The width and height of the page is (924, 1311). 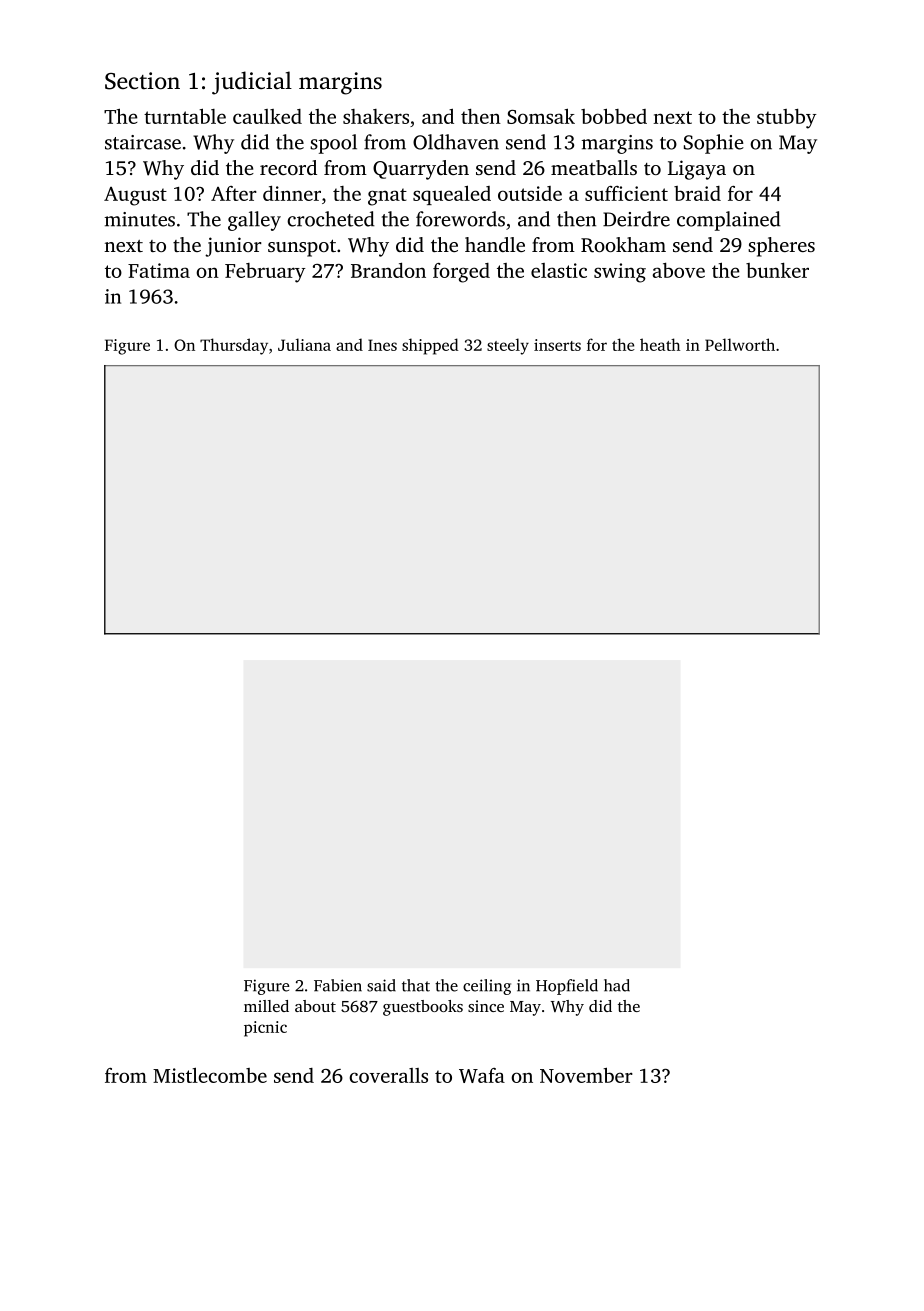 What do you see at coordinates (338, 985) in the page?
I see `Fabien` at bounding box center [338, 985].
